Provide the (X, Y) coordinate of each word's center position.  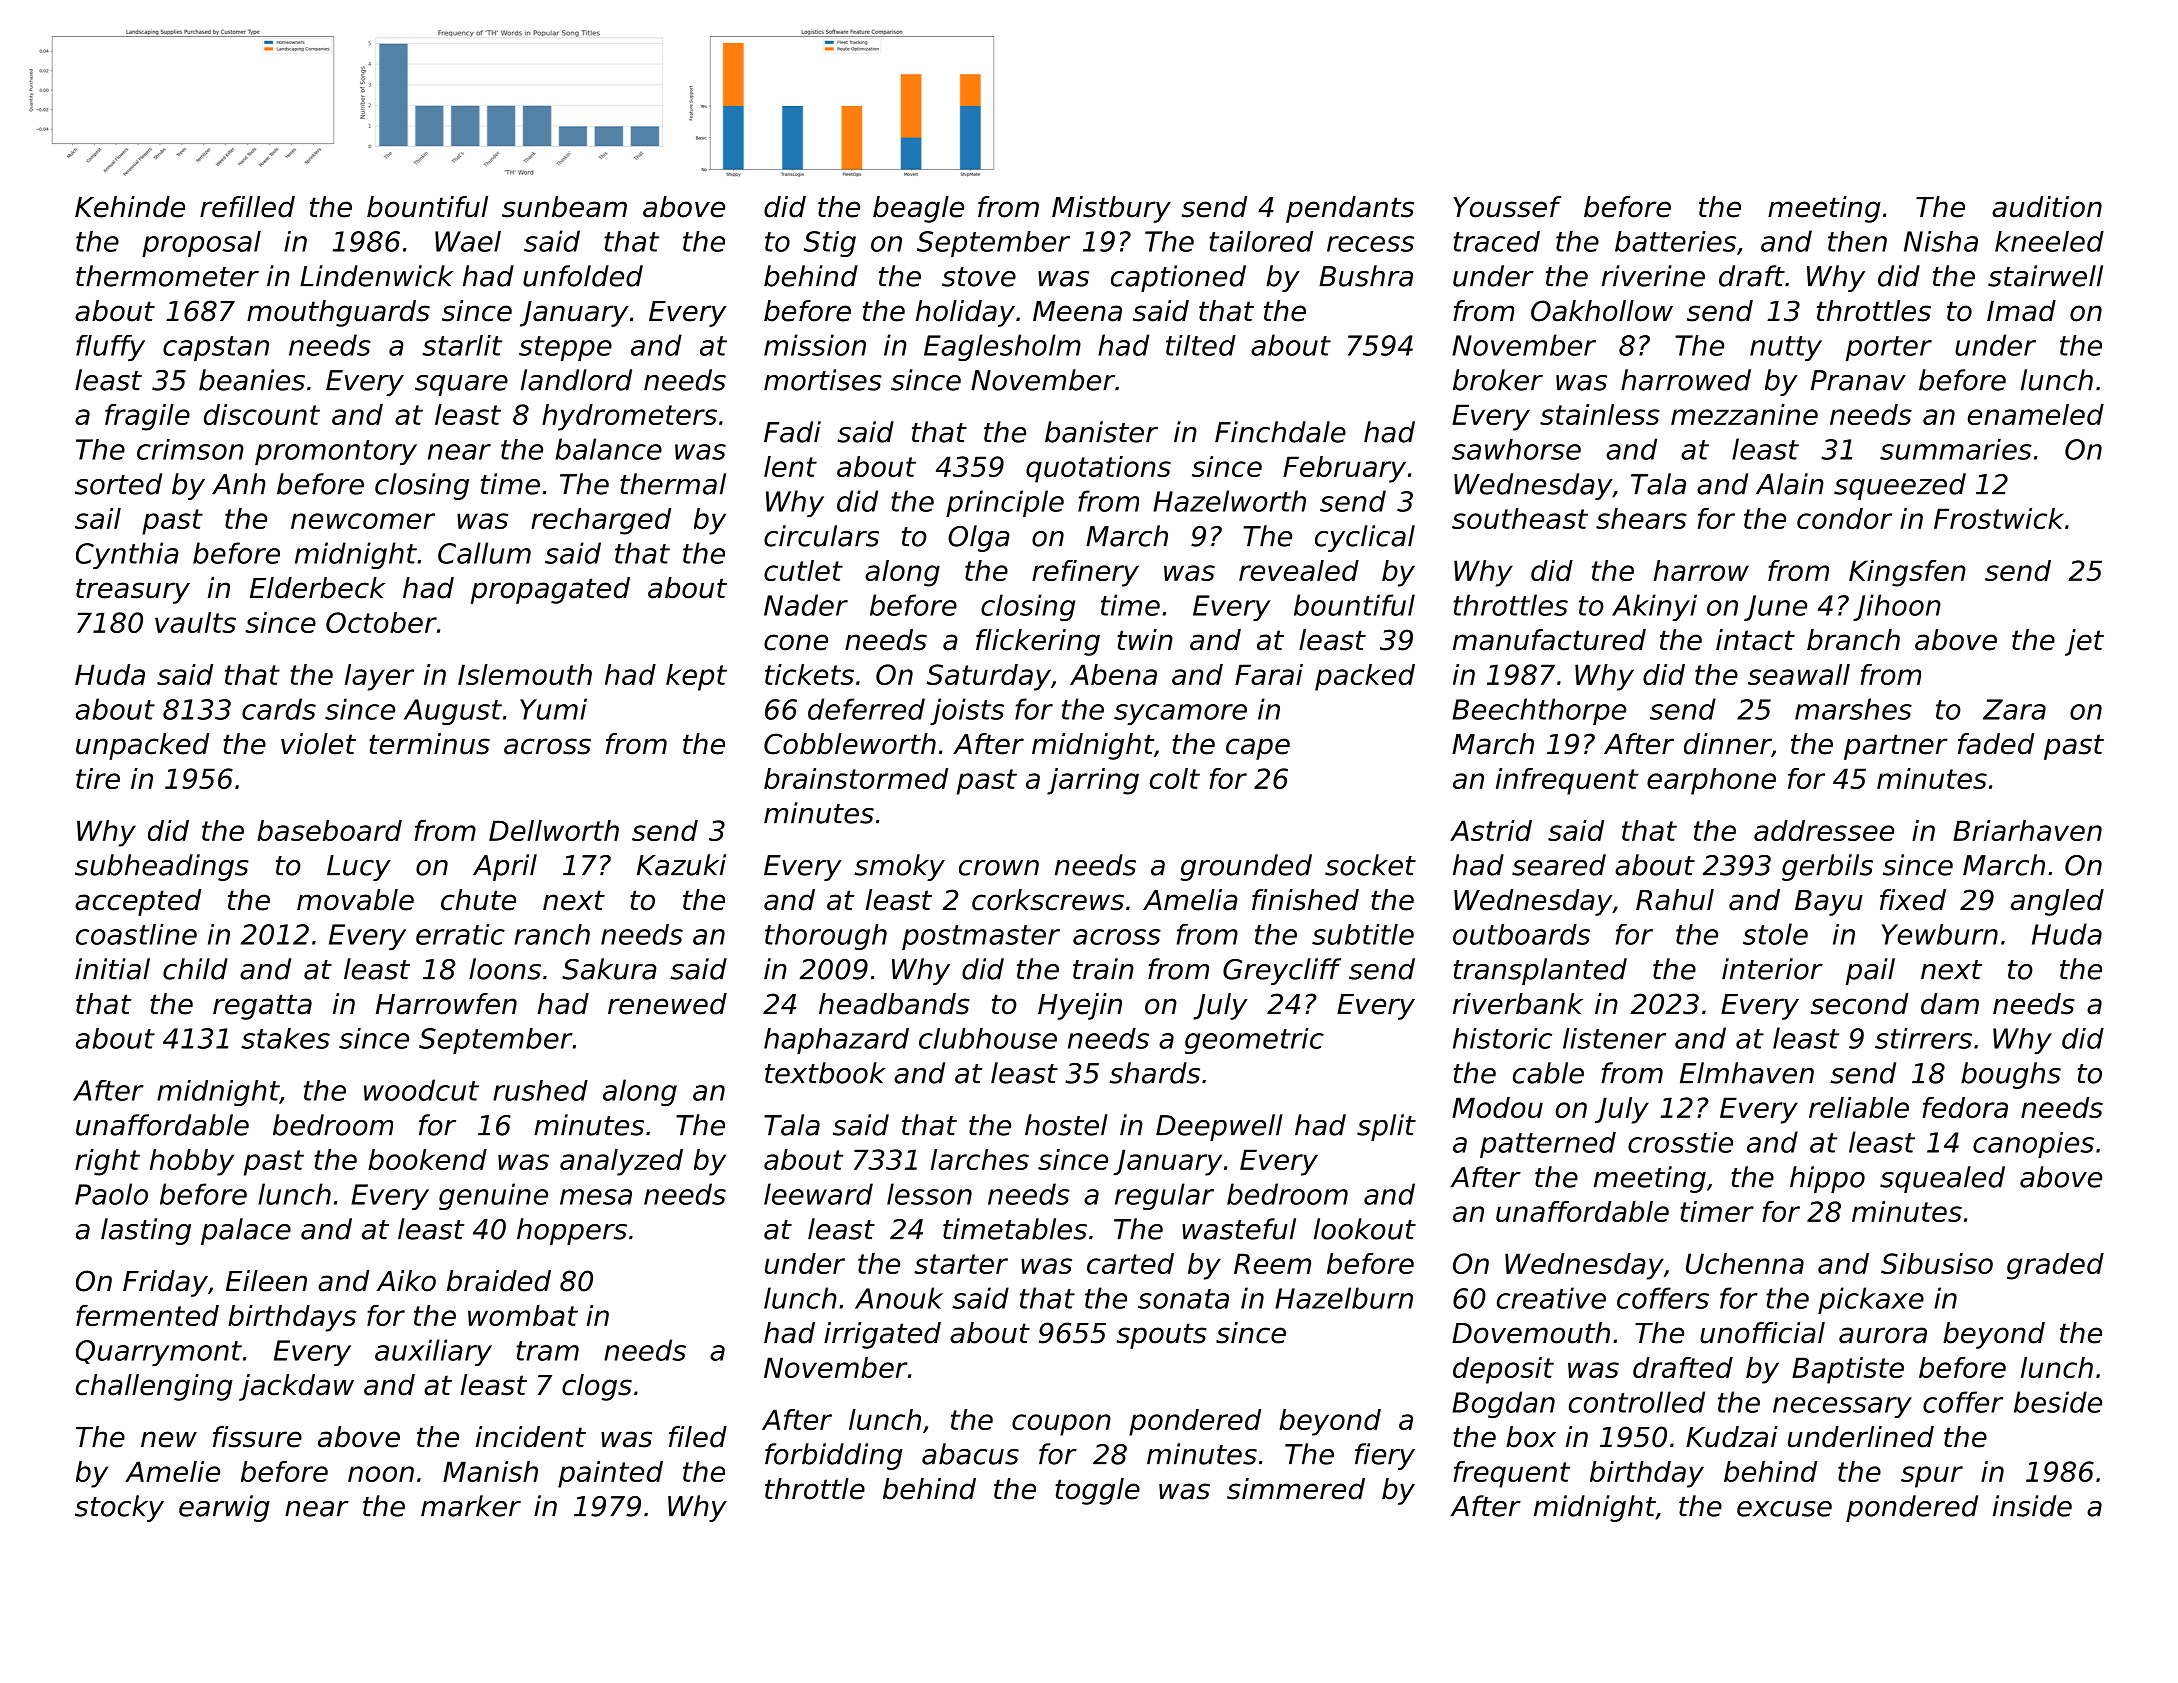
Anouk (899, 1298)
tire (98, 778)
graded (2055, 1266)
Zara (2014, 709)
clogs (597, 1387)
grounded (1246, 867)
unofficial (1762, 1333)
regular (1164, 1196)
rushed (540, 1090)
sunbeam (564, 207)
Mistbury (1111, 209)
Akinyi (1654, 607)
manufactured (1549, 640)
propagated (550, 590)
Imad (2021, 311)
